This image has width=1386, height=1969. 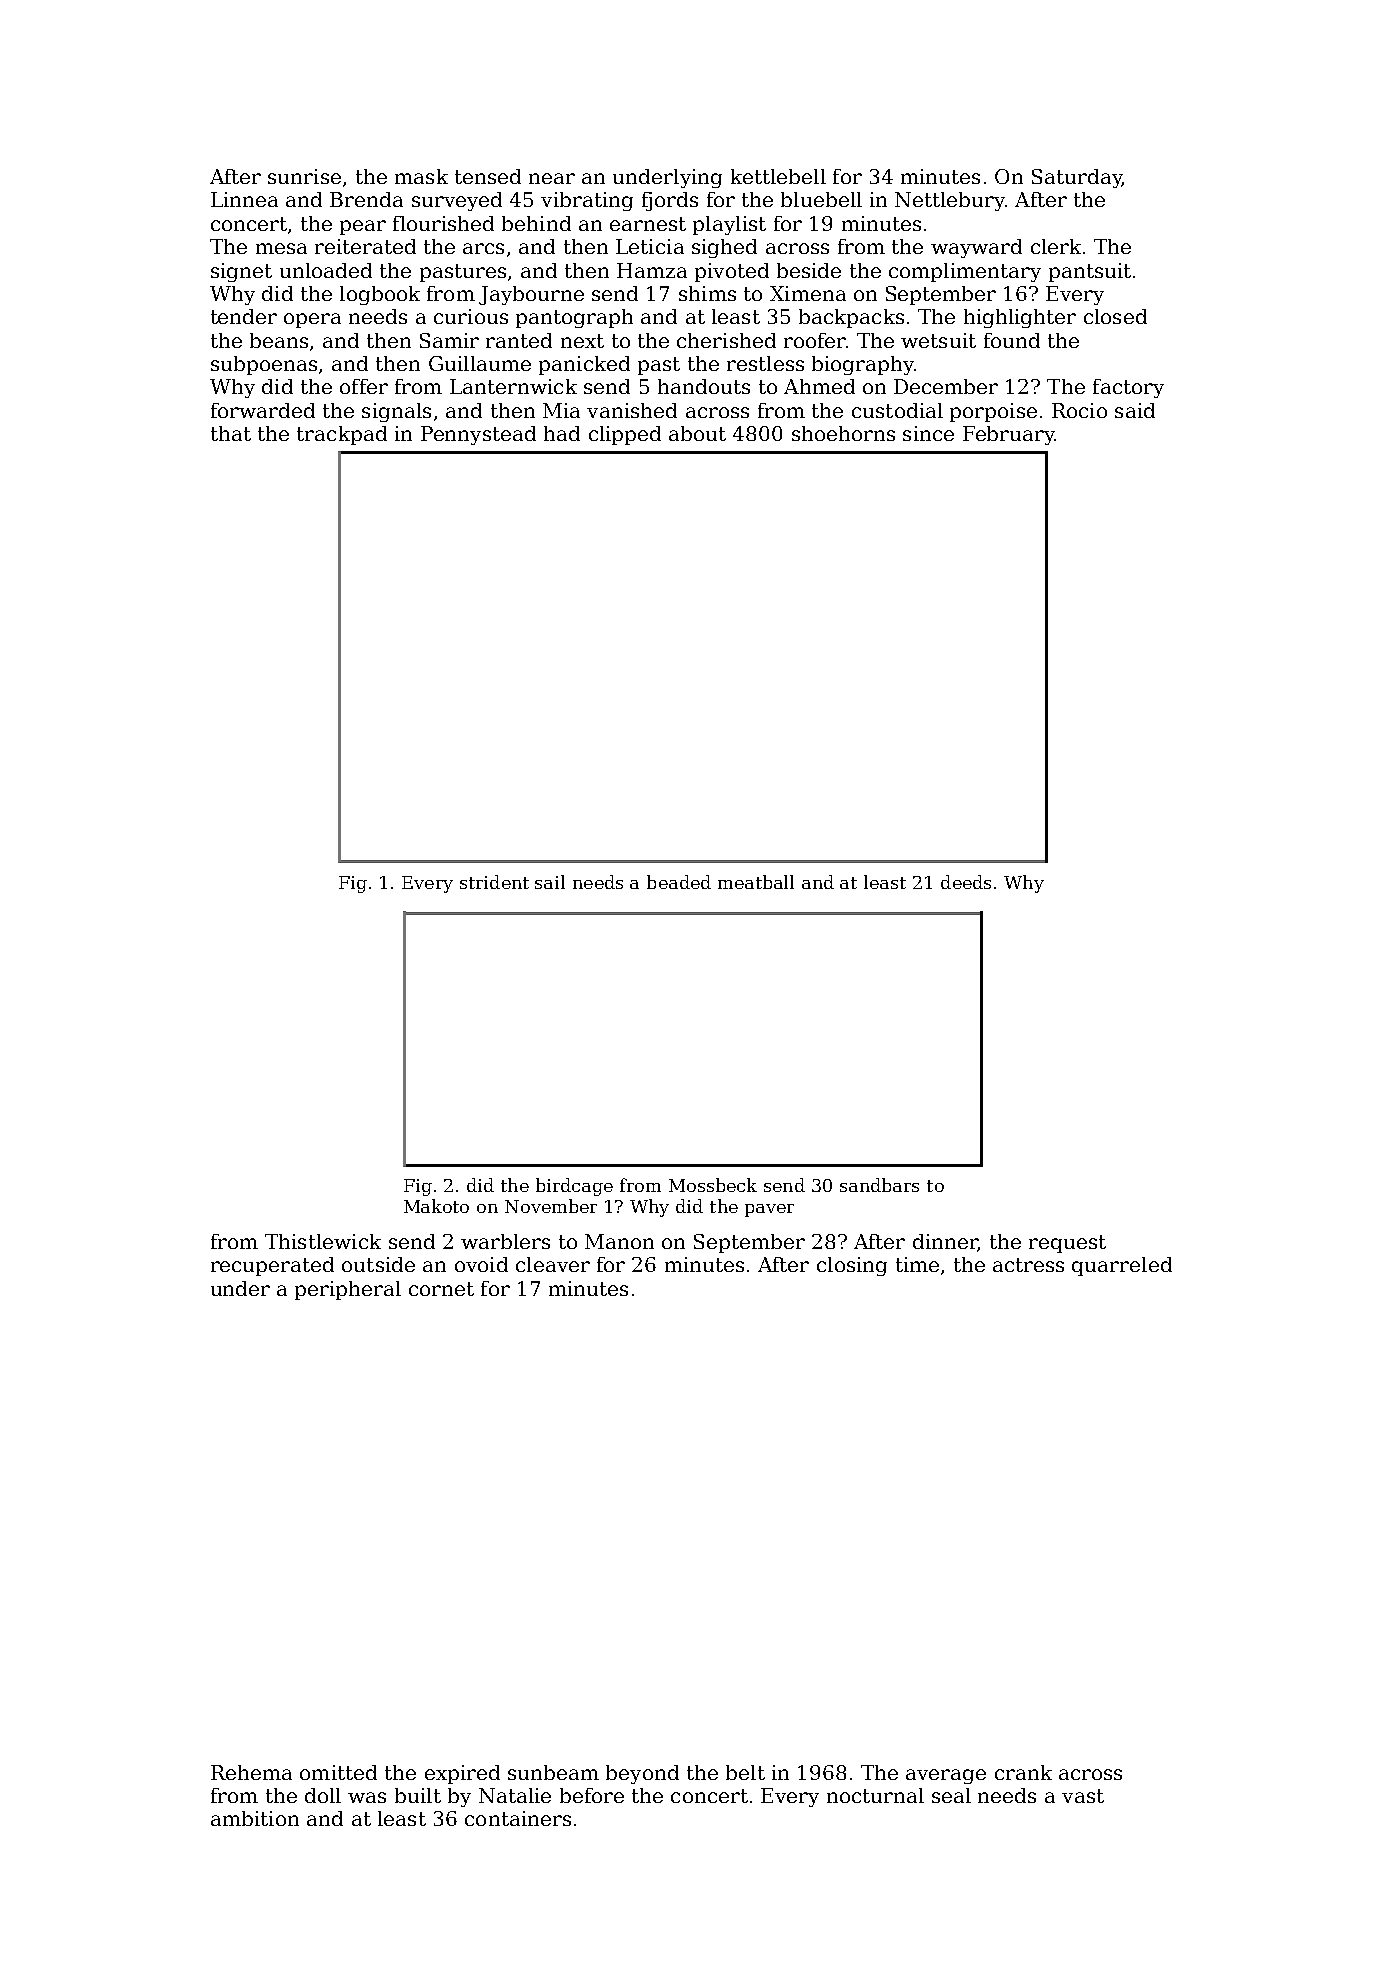 I want to click on sail, so click(x=550, y=882).
